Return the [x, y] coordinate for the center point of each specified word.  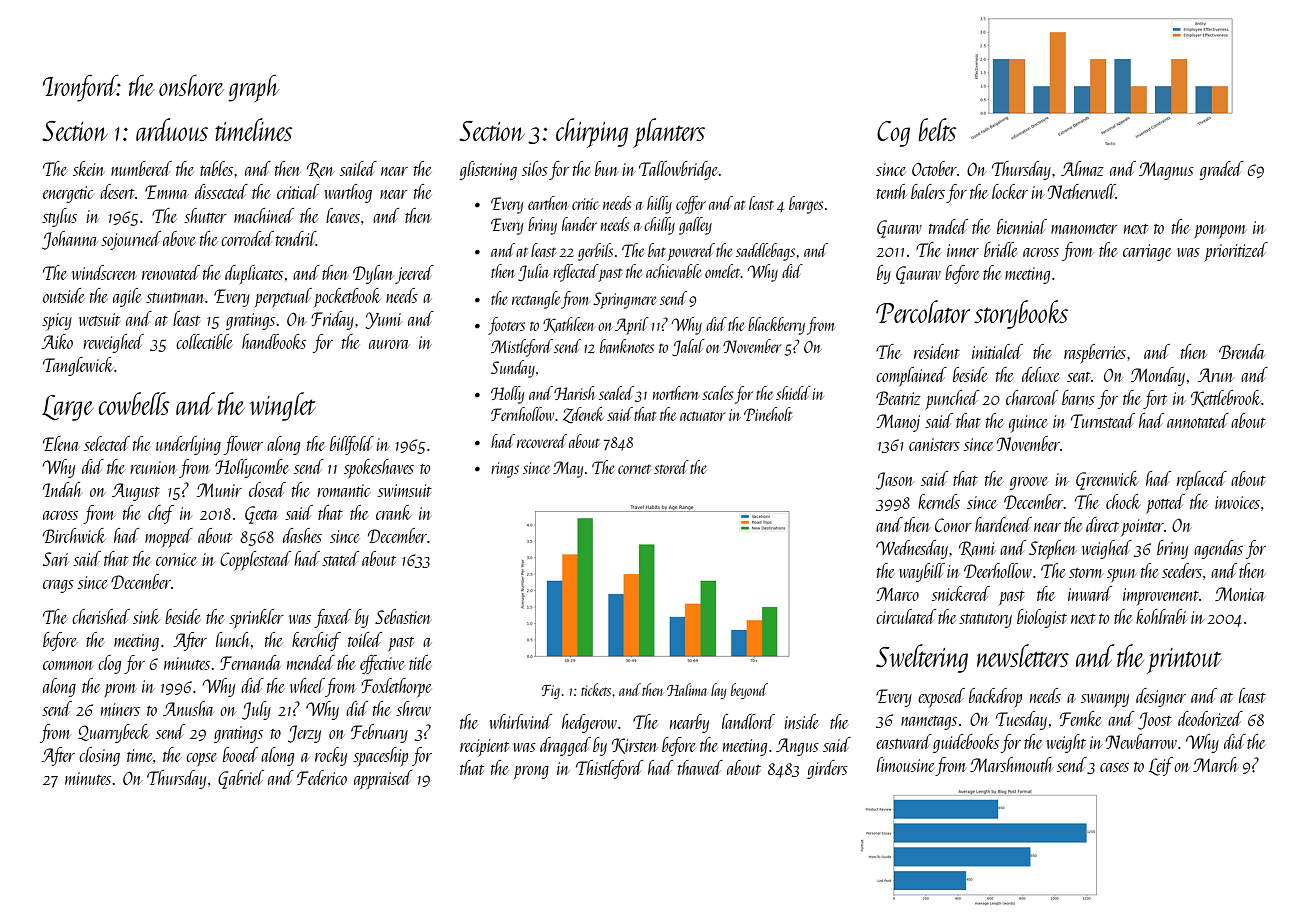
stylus [59, 217]
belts [937, 129]
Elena [61, 443]
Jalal [688, 348]
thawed [700, 767]
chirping [592, 133]
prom [120, 690]
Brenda [1242, 351]
